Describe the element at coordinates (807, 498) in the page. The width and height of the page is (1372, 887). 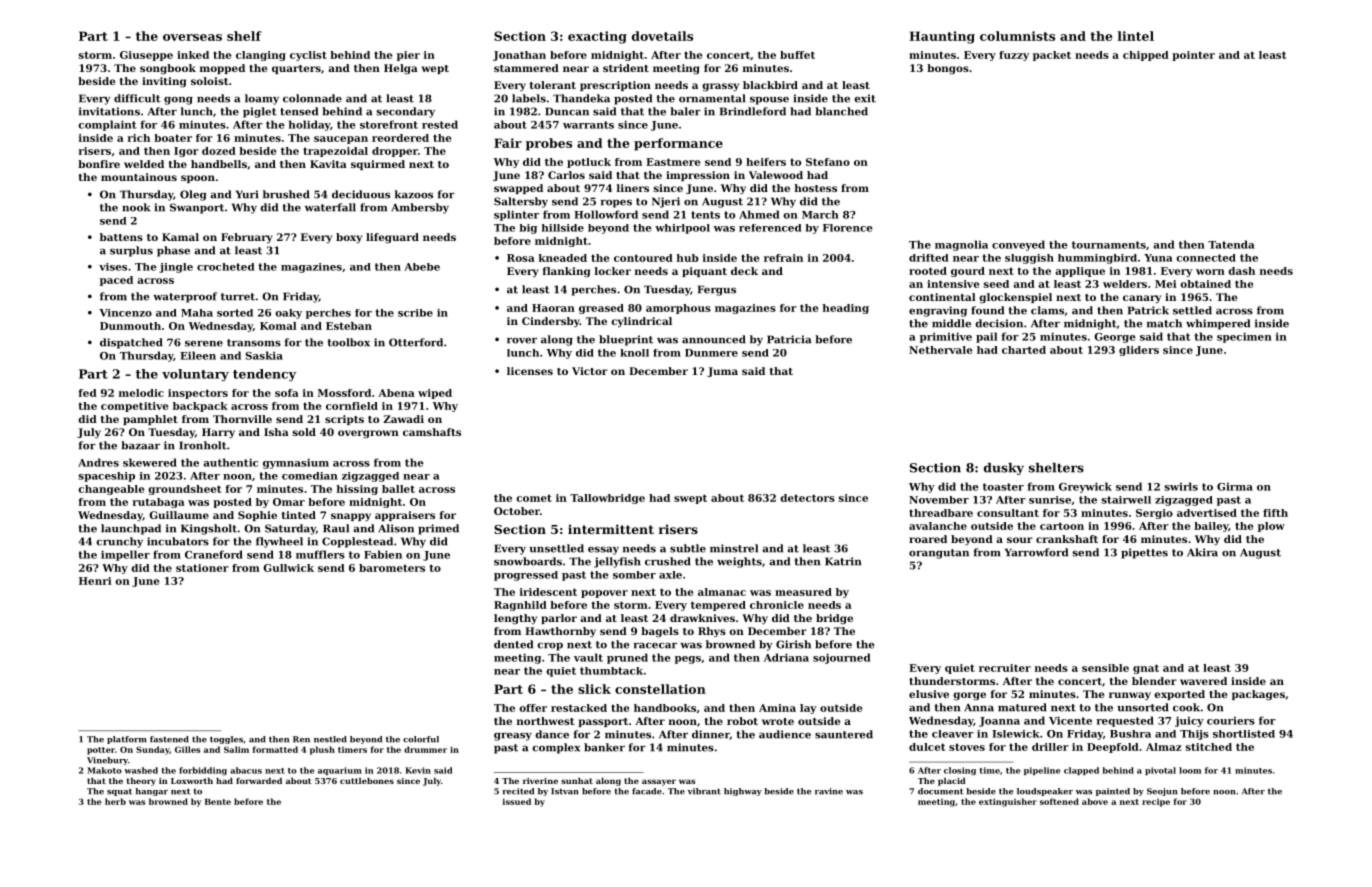
I see `detectors` at that location.
